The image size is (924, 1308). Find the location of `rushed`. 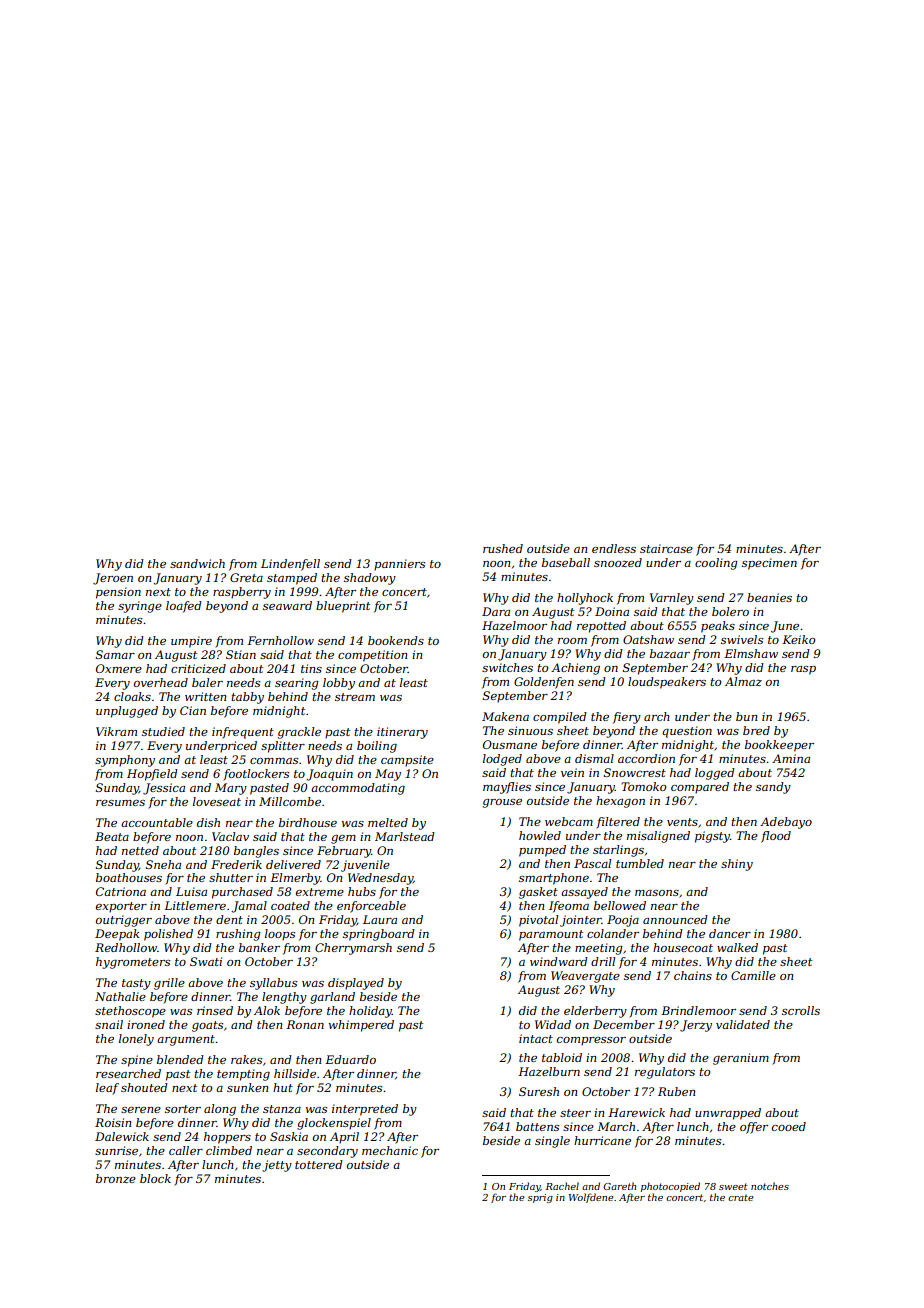

rushed is located at coordinates (503, 548).
